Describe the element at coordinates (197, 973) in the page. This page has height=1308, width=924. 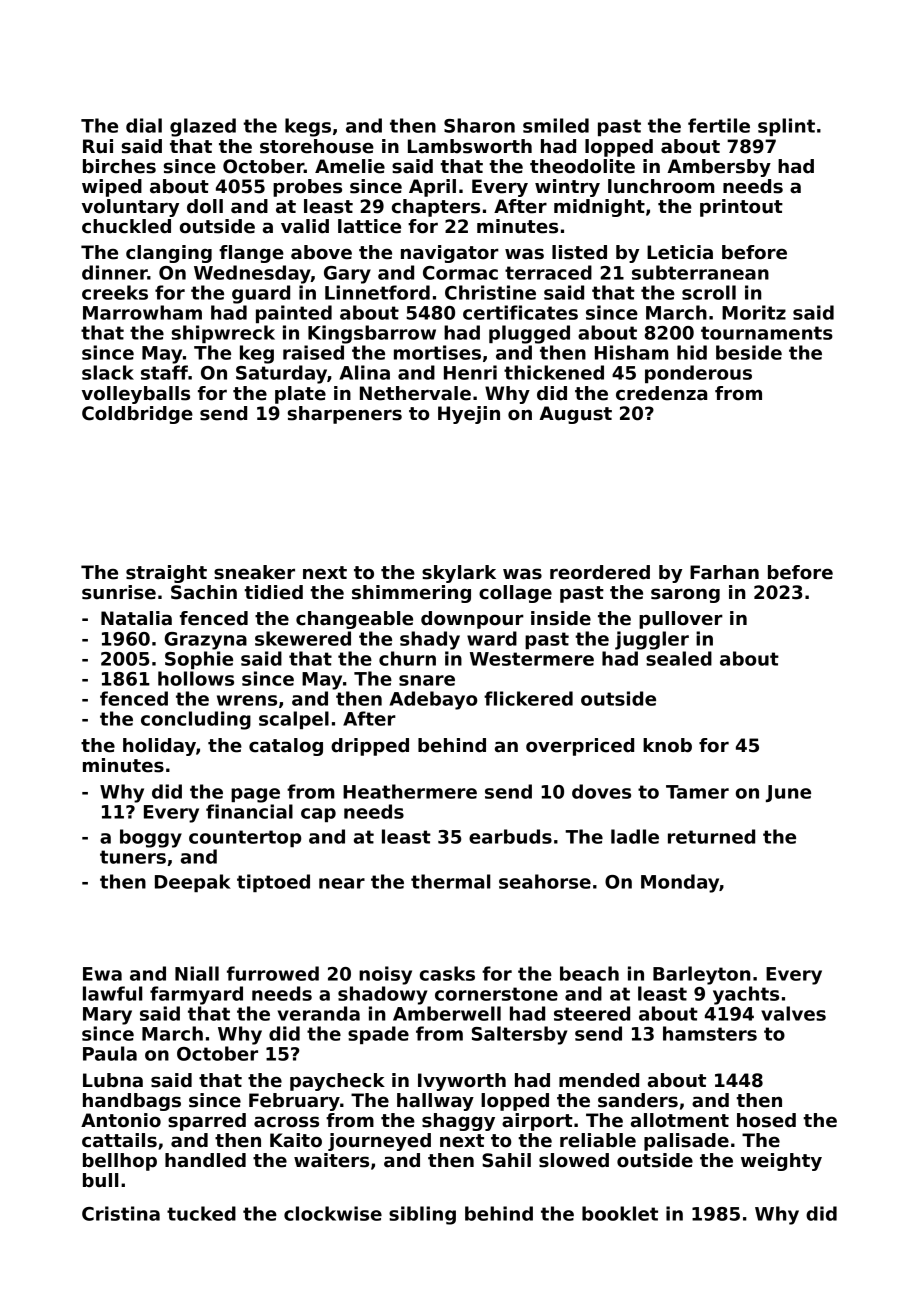
I see `Niall` at that location.
